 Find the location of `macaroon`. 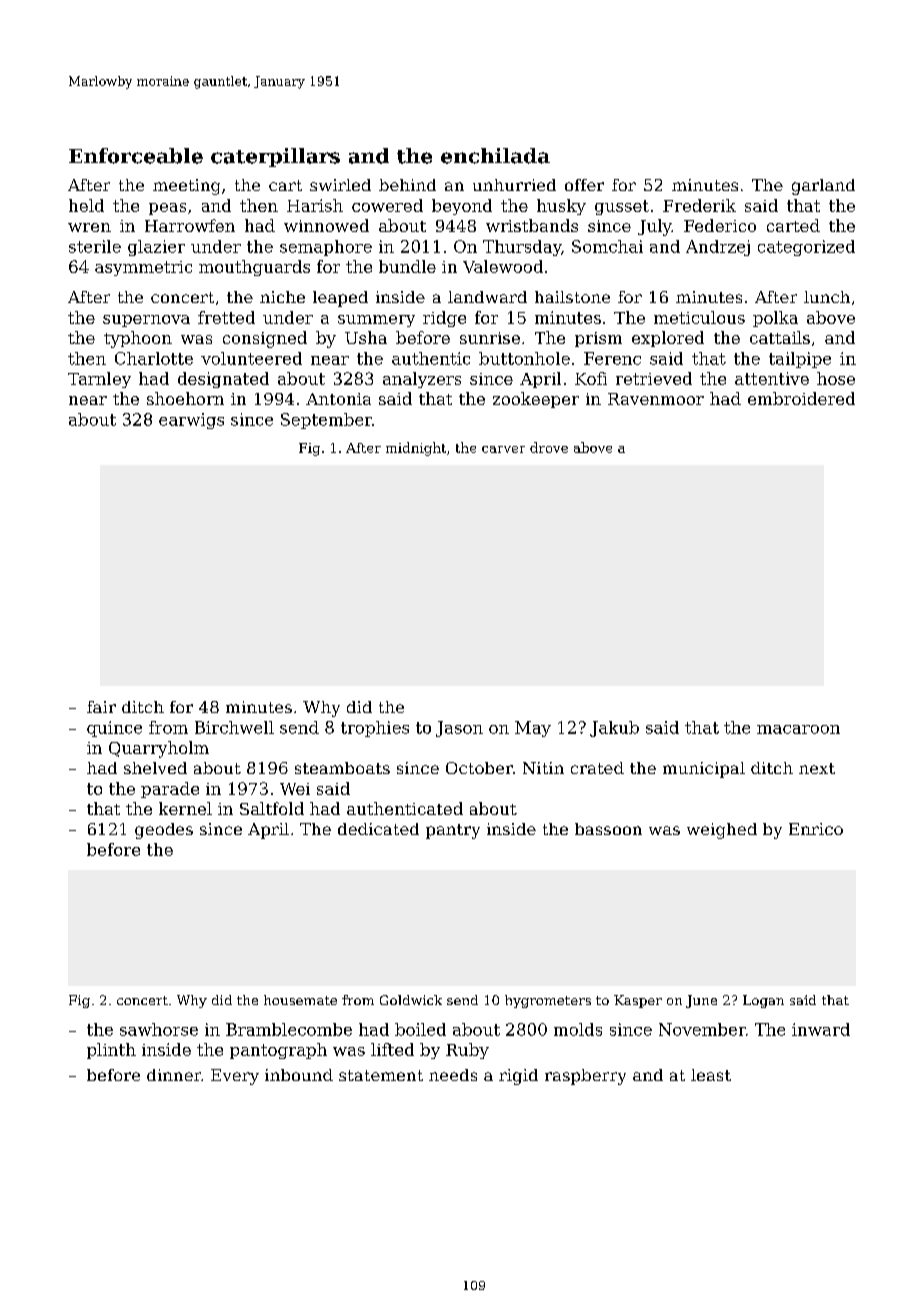

macaroon is located at coordinates (798, 729).
